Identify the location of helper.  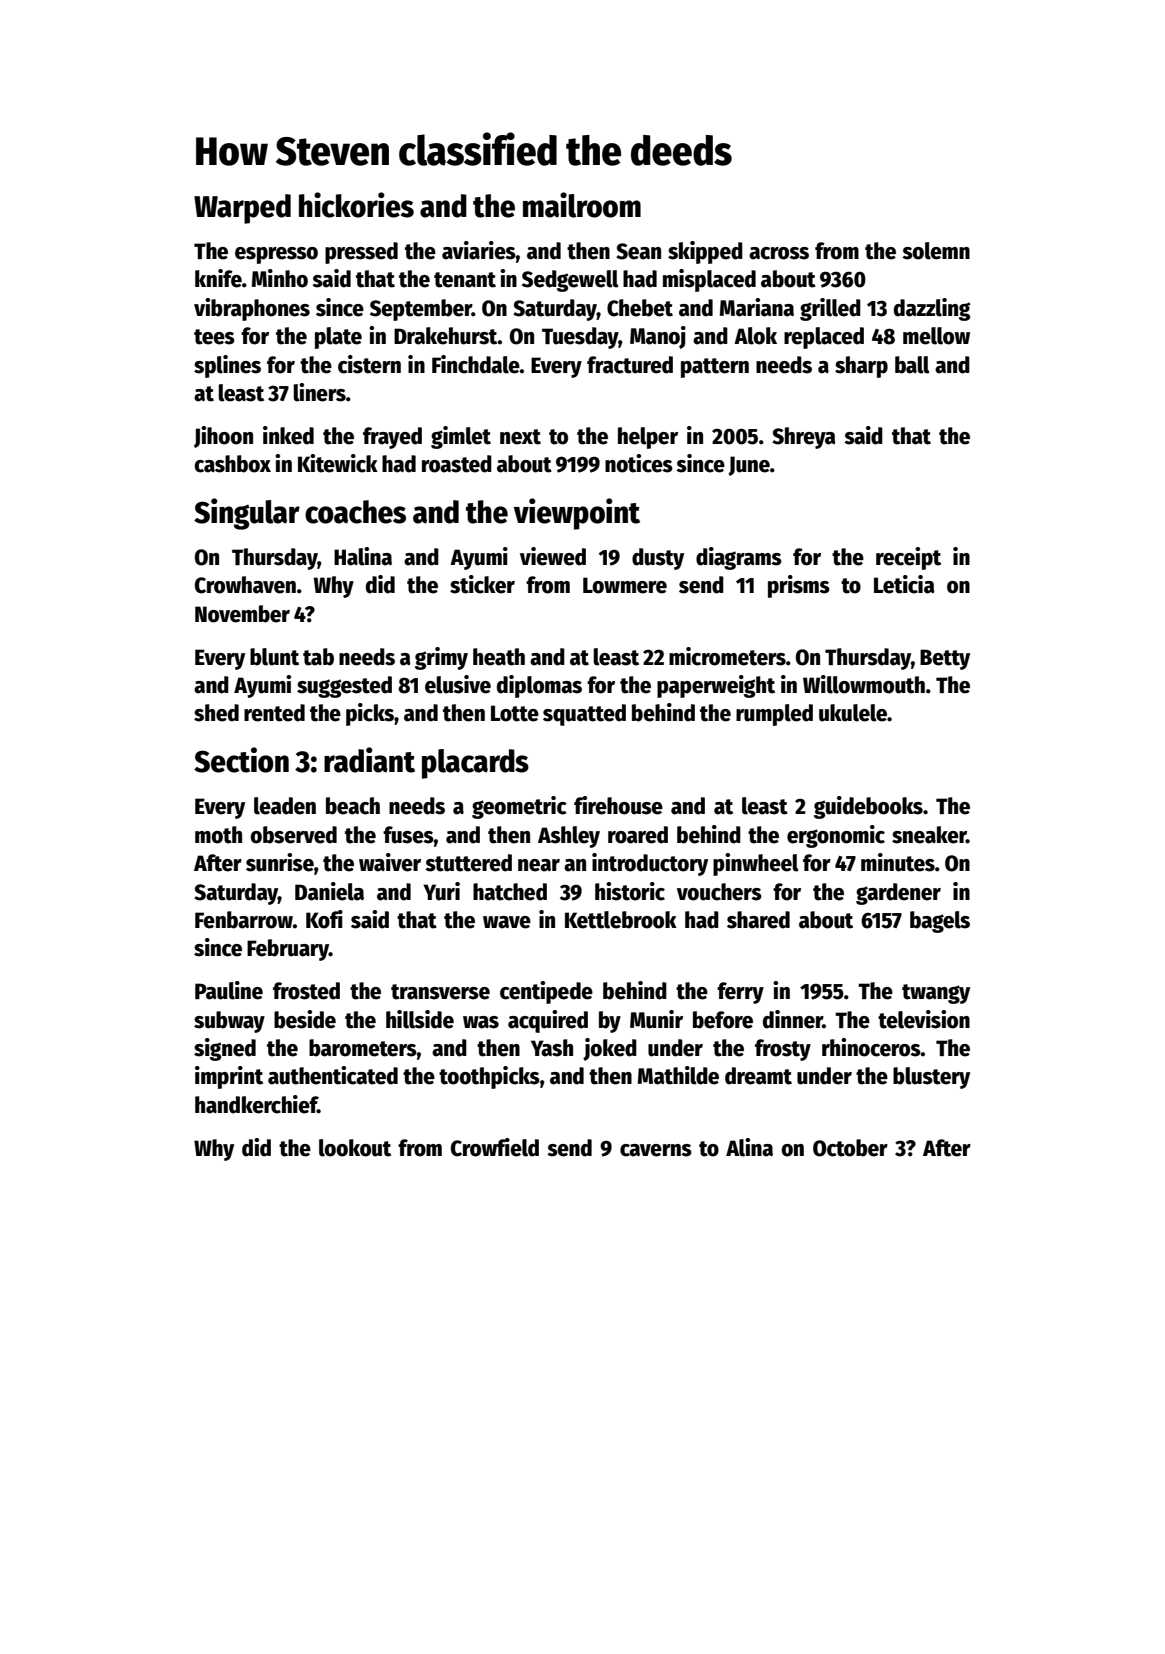
(648, 438).
